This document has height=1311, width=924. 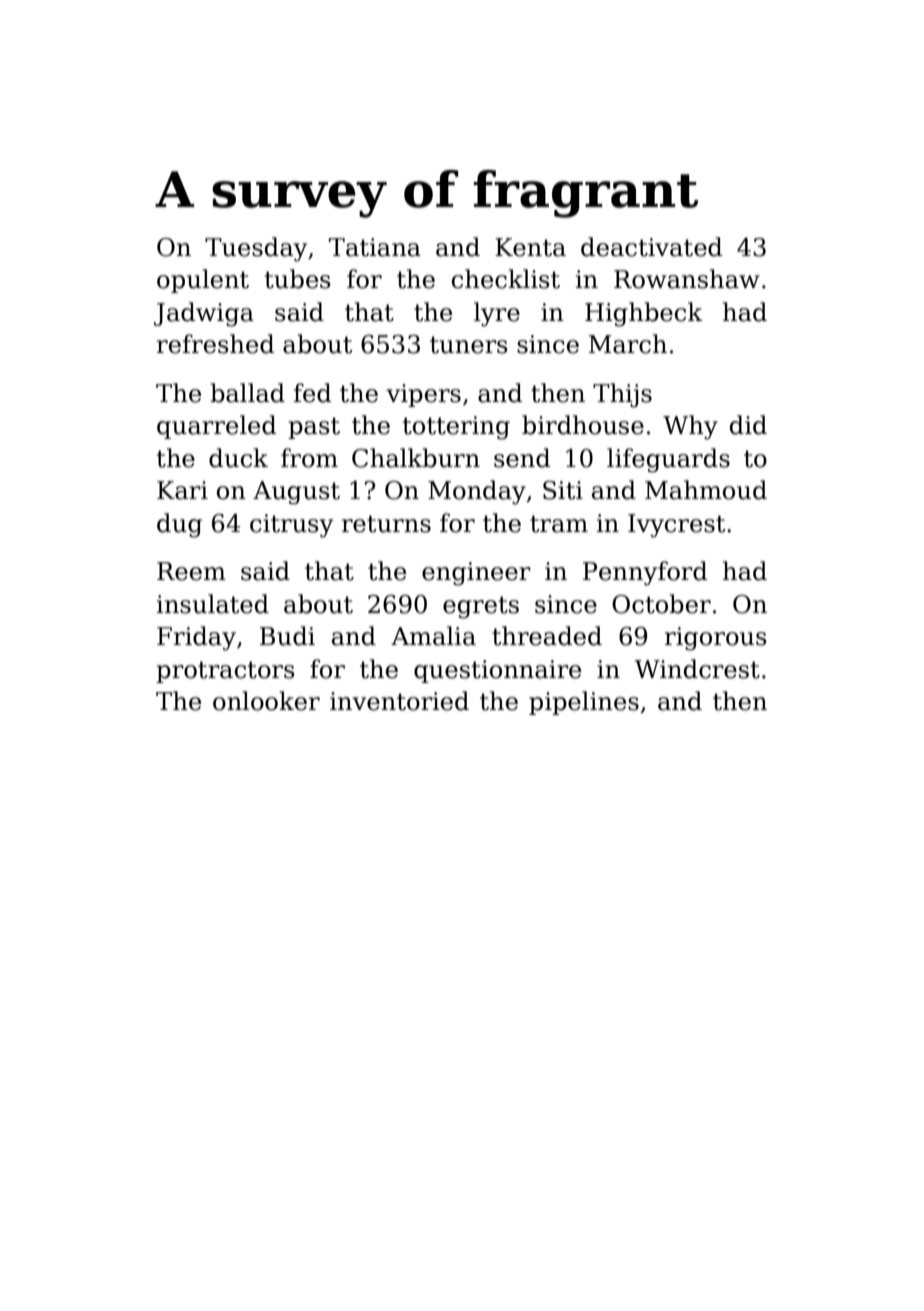 I want to click on Amalia, so click(x=433, y=636).
